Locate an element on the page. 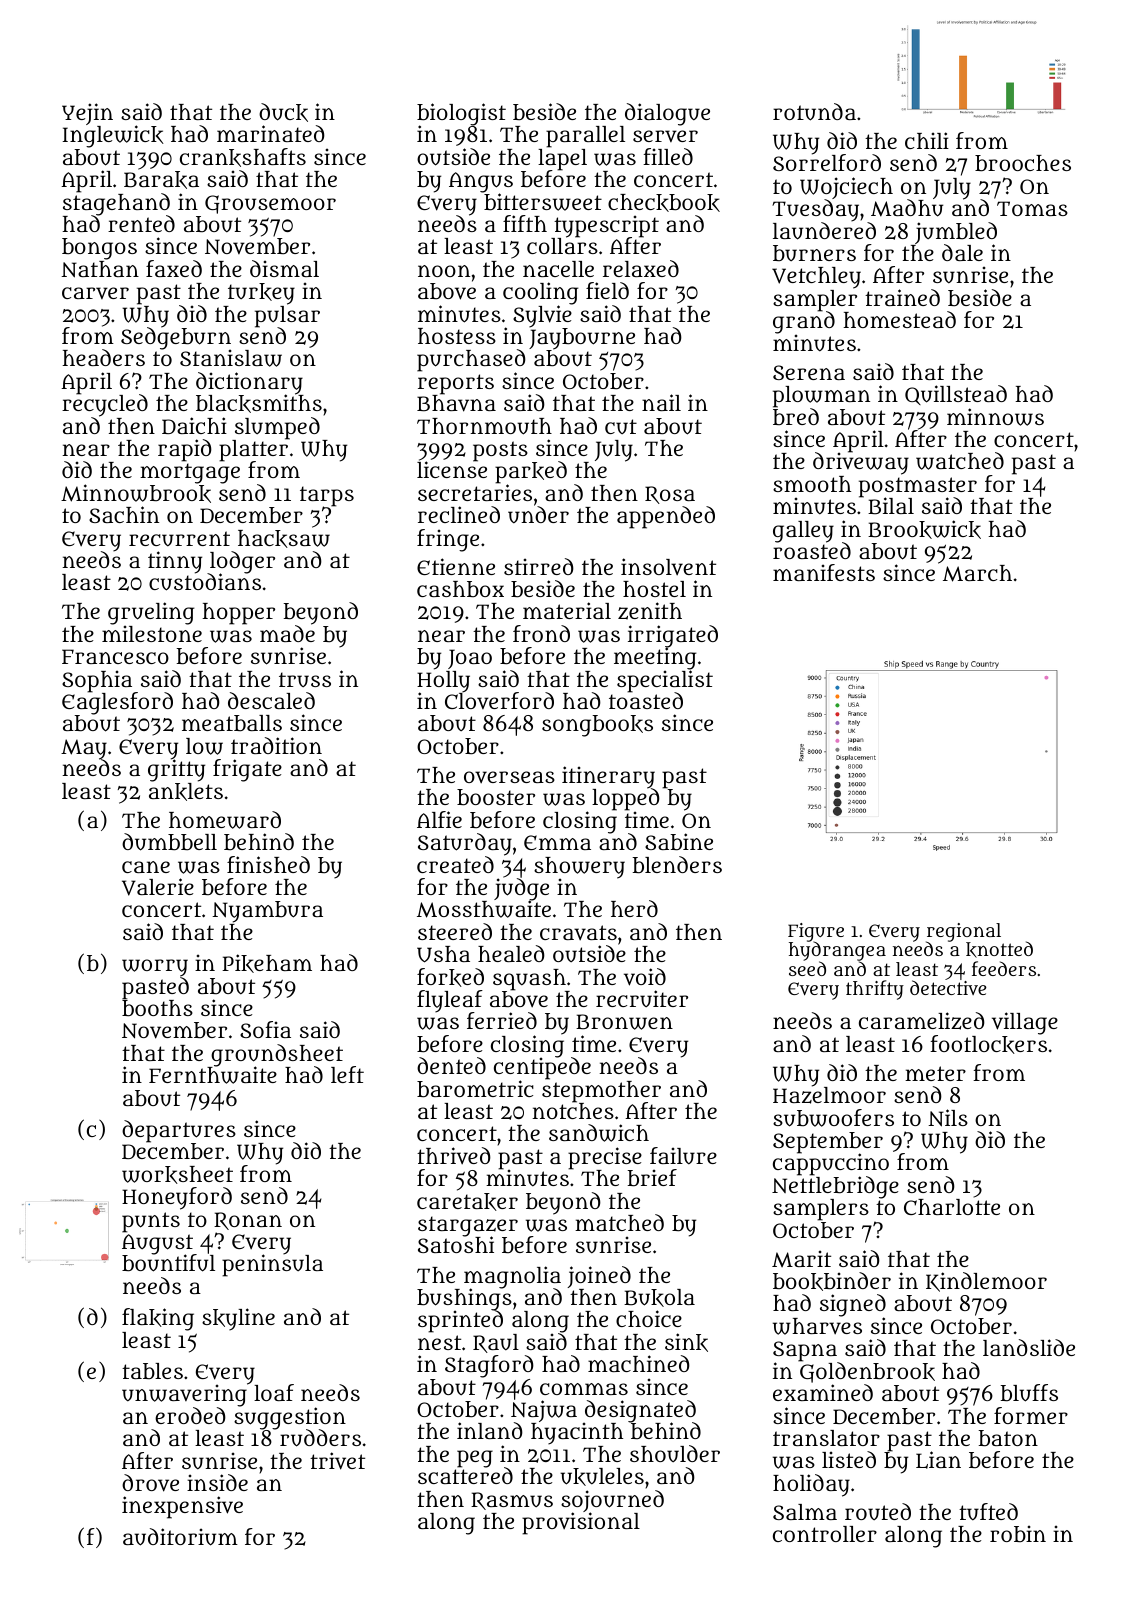  suggestion is located at coordinates (290, 1418).
